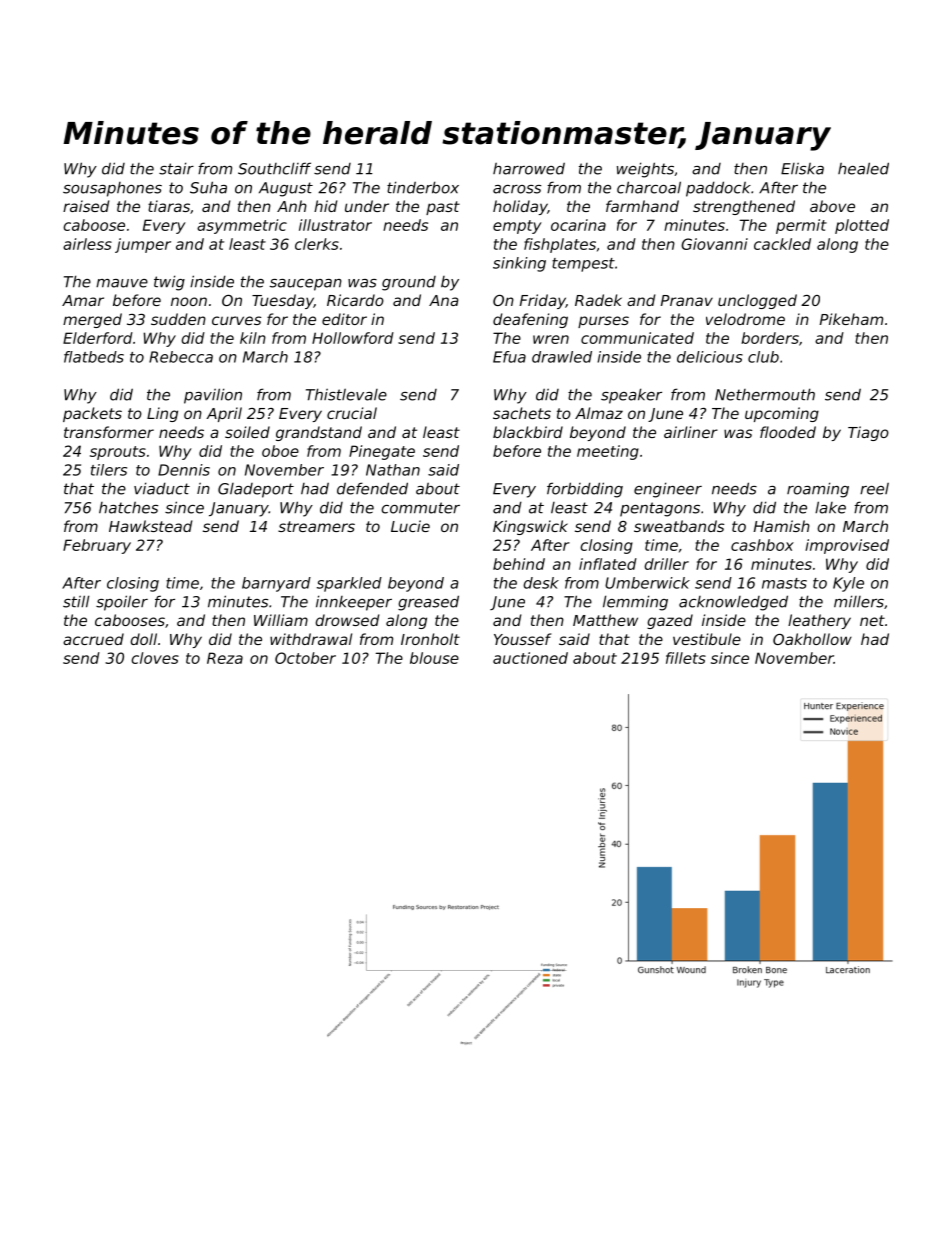  I want to click on communicated, so click(637, 338).
